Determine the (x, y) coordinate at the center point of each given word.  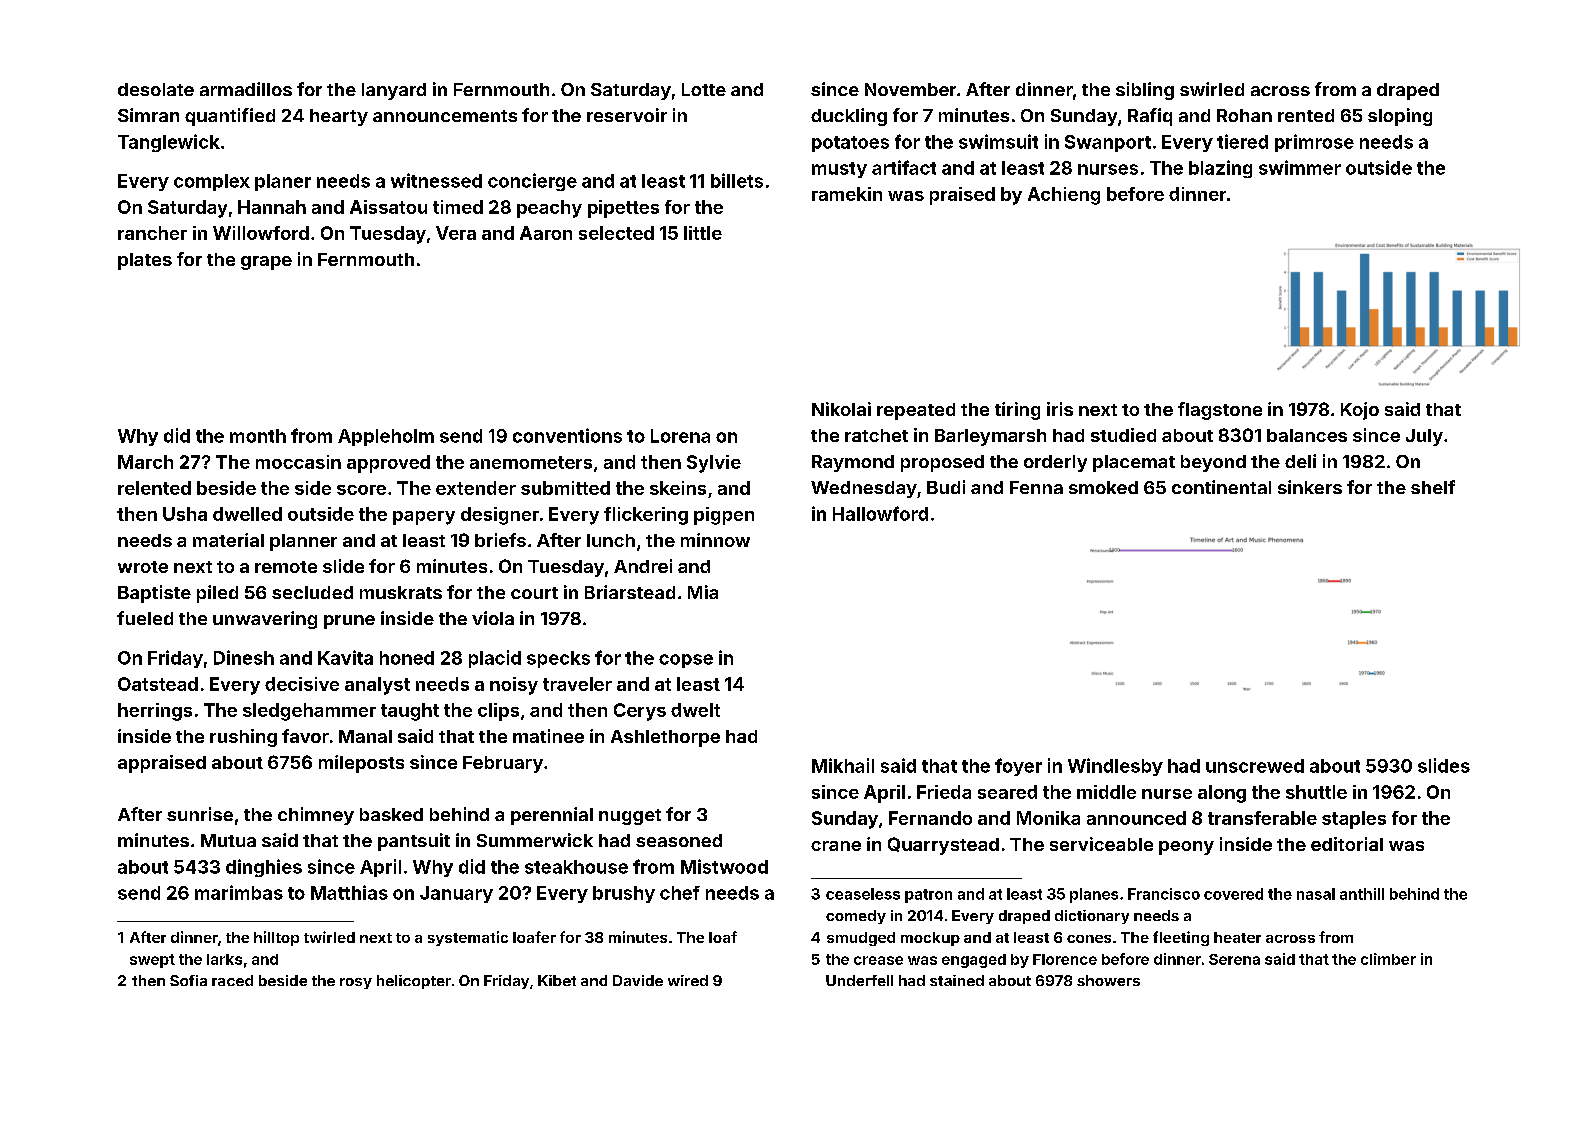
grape (266, 263)
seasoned (679, 840)
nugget (630, 817)
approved (388, 464)
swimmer (1300, 167)
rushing (243, 738)
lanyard (394, 91)
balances (1307, 435)
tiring (1017, 411)
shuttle (1316, 792)
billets (737, 180)
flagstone (1220, 411)
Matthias (349, 892)
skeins (678, 488)
